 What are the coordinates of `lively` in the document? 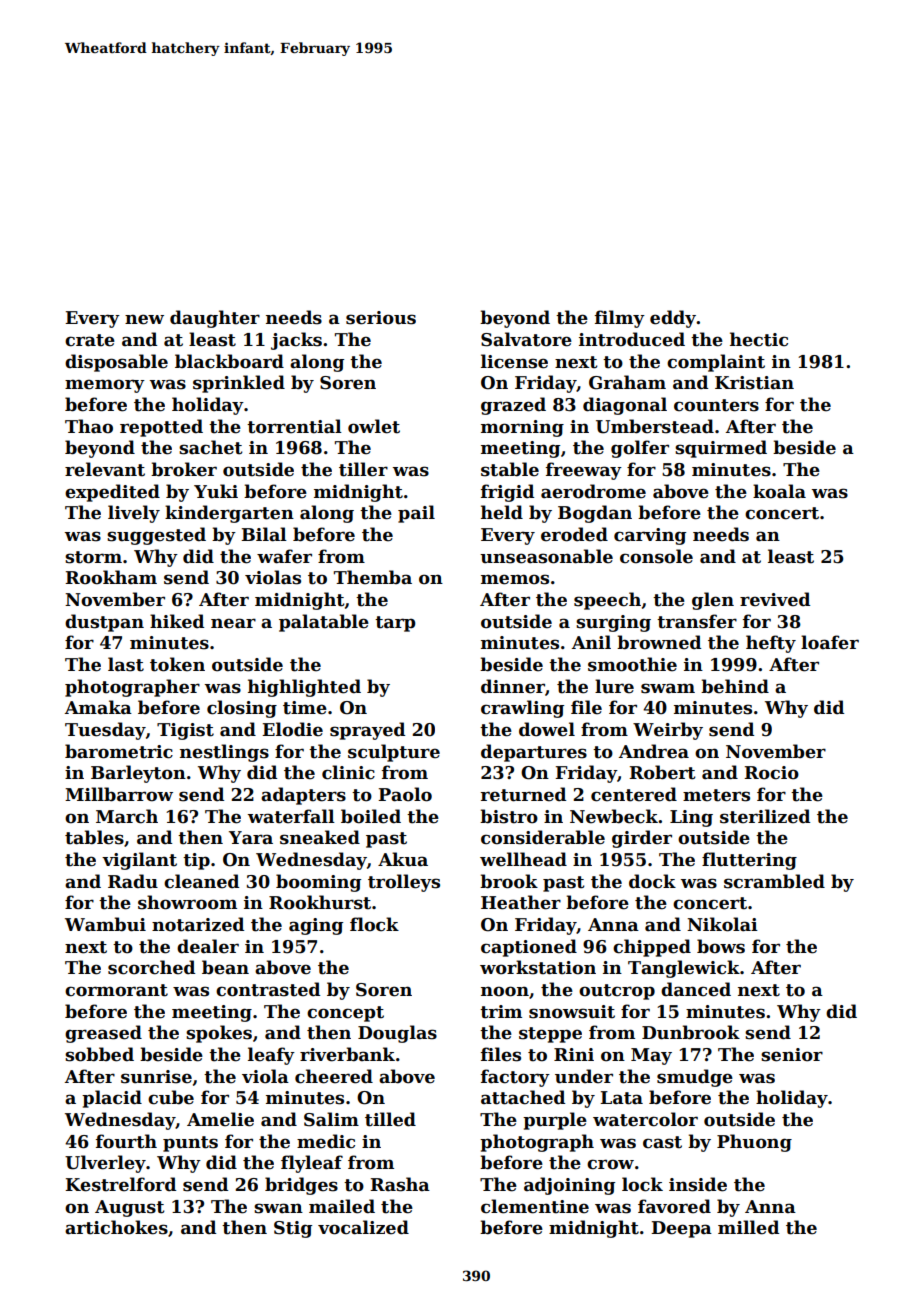 It's located at (134, 514).
